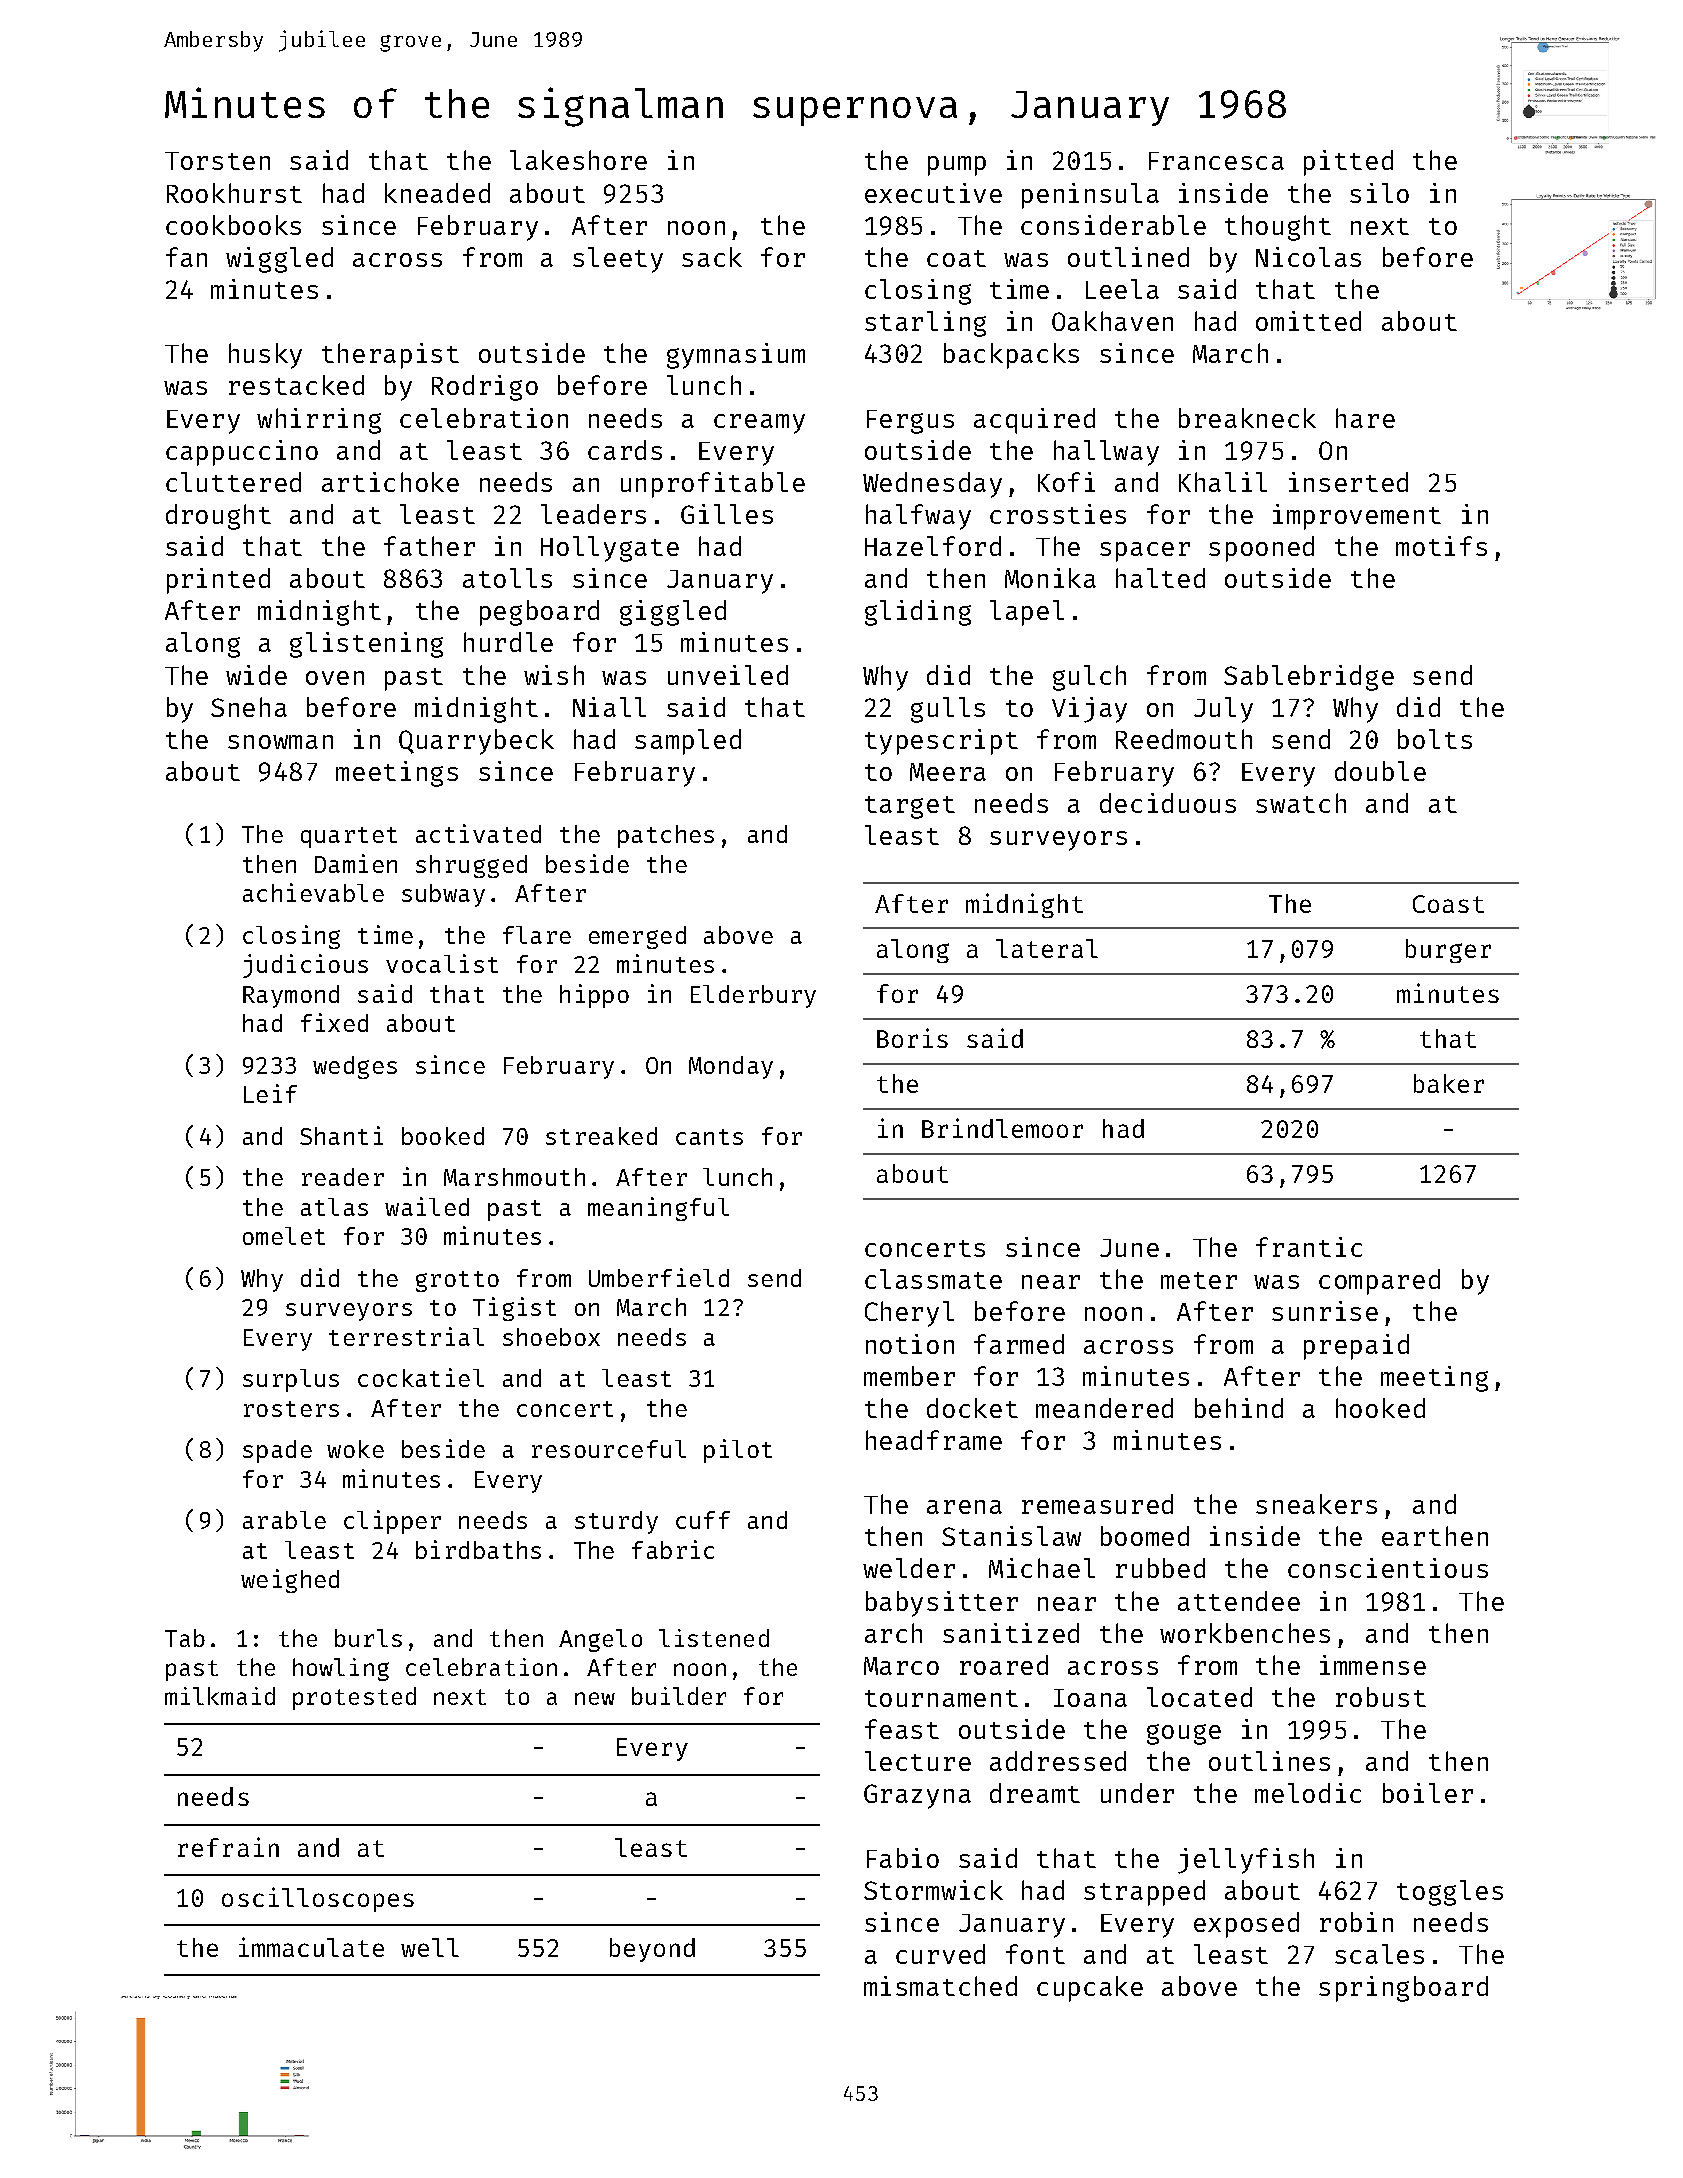  Describe the element at coordinates (311, 1947) in the document. I see `immaculate` at that location.
